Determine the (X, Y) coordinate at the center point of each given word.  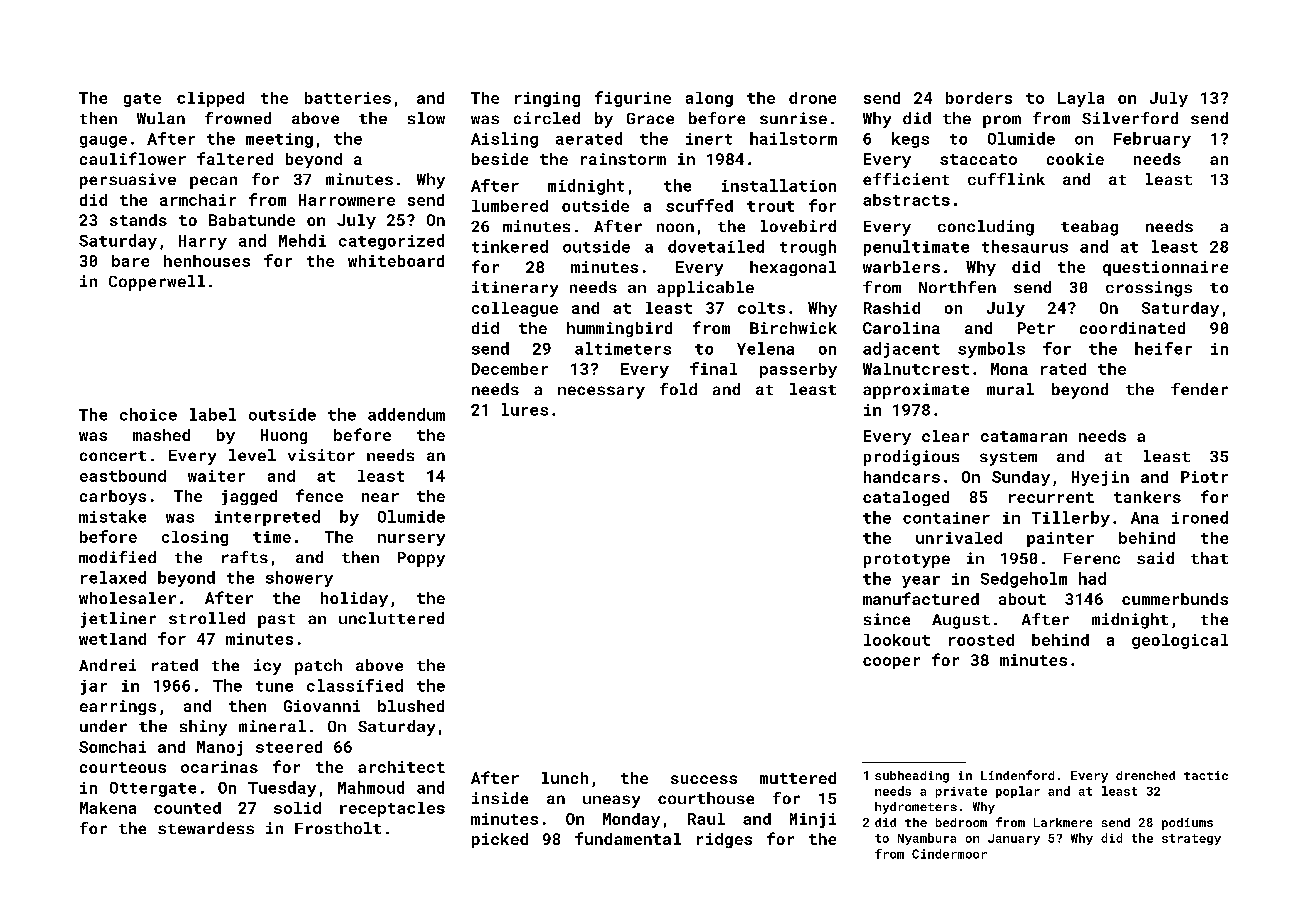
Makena (108, 808)
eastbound (123, 476)
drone (812, 98)
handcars (902, 477)
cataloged (906, 498)
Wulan (161, 118)
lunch (565, 778)
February (1152, 140)
